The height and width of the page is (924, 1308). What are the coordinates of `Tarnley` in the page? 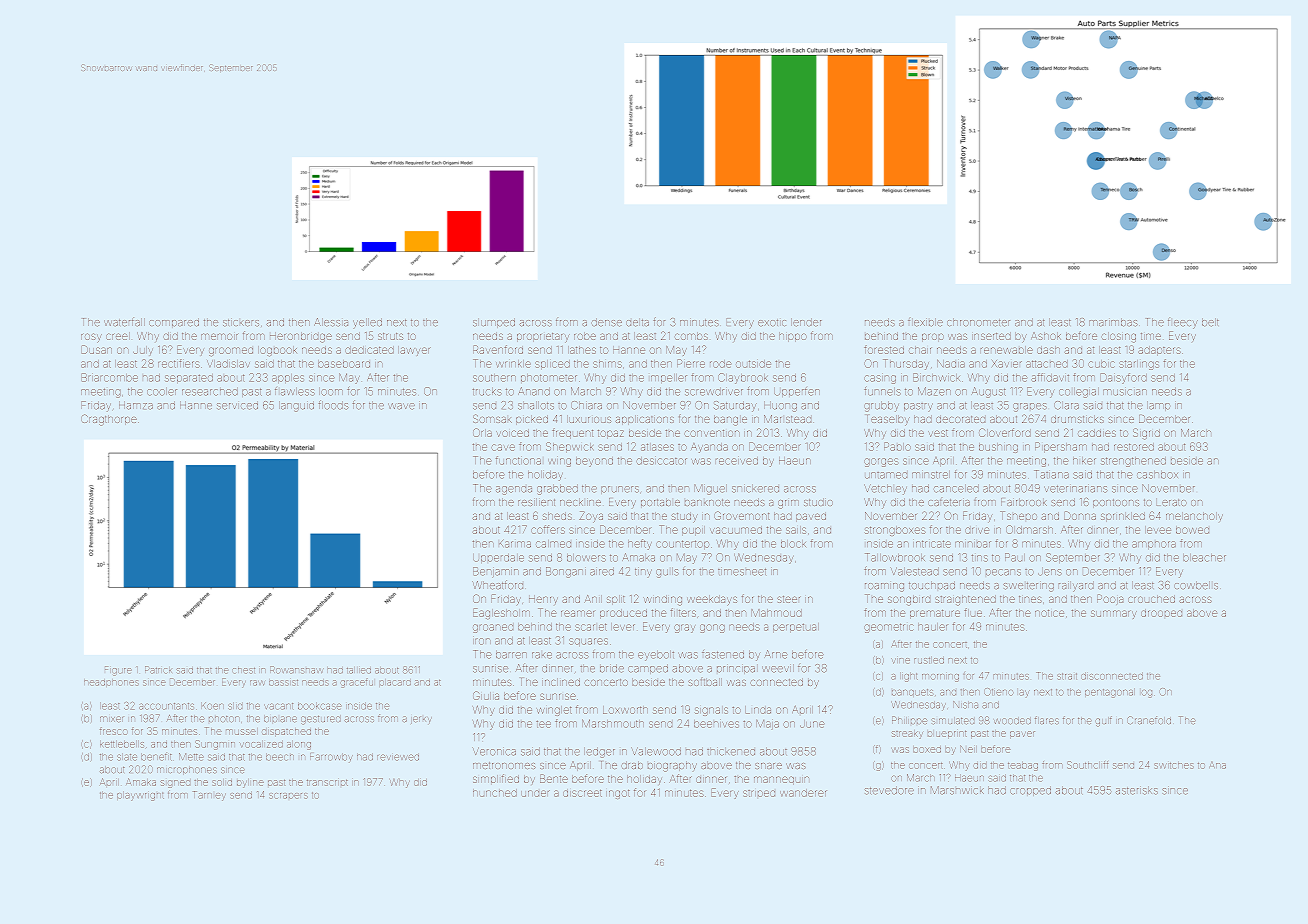 It's located at (210, 795).
